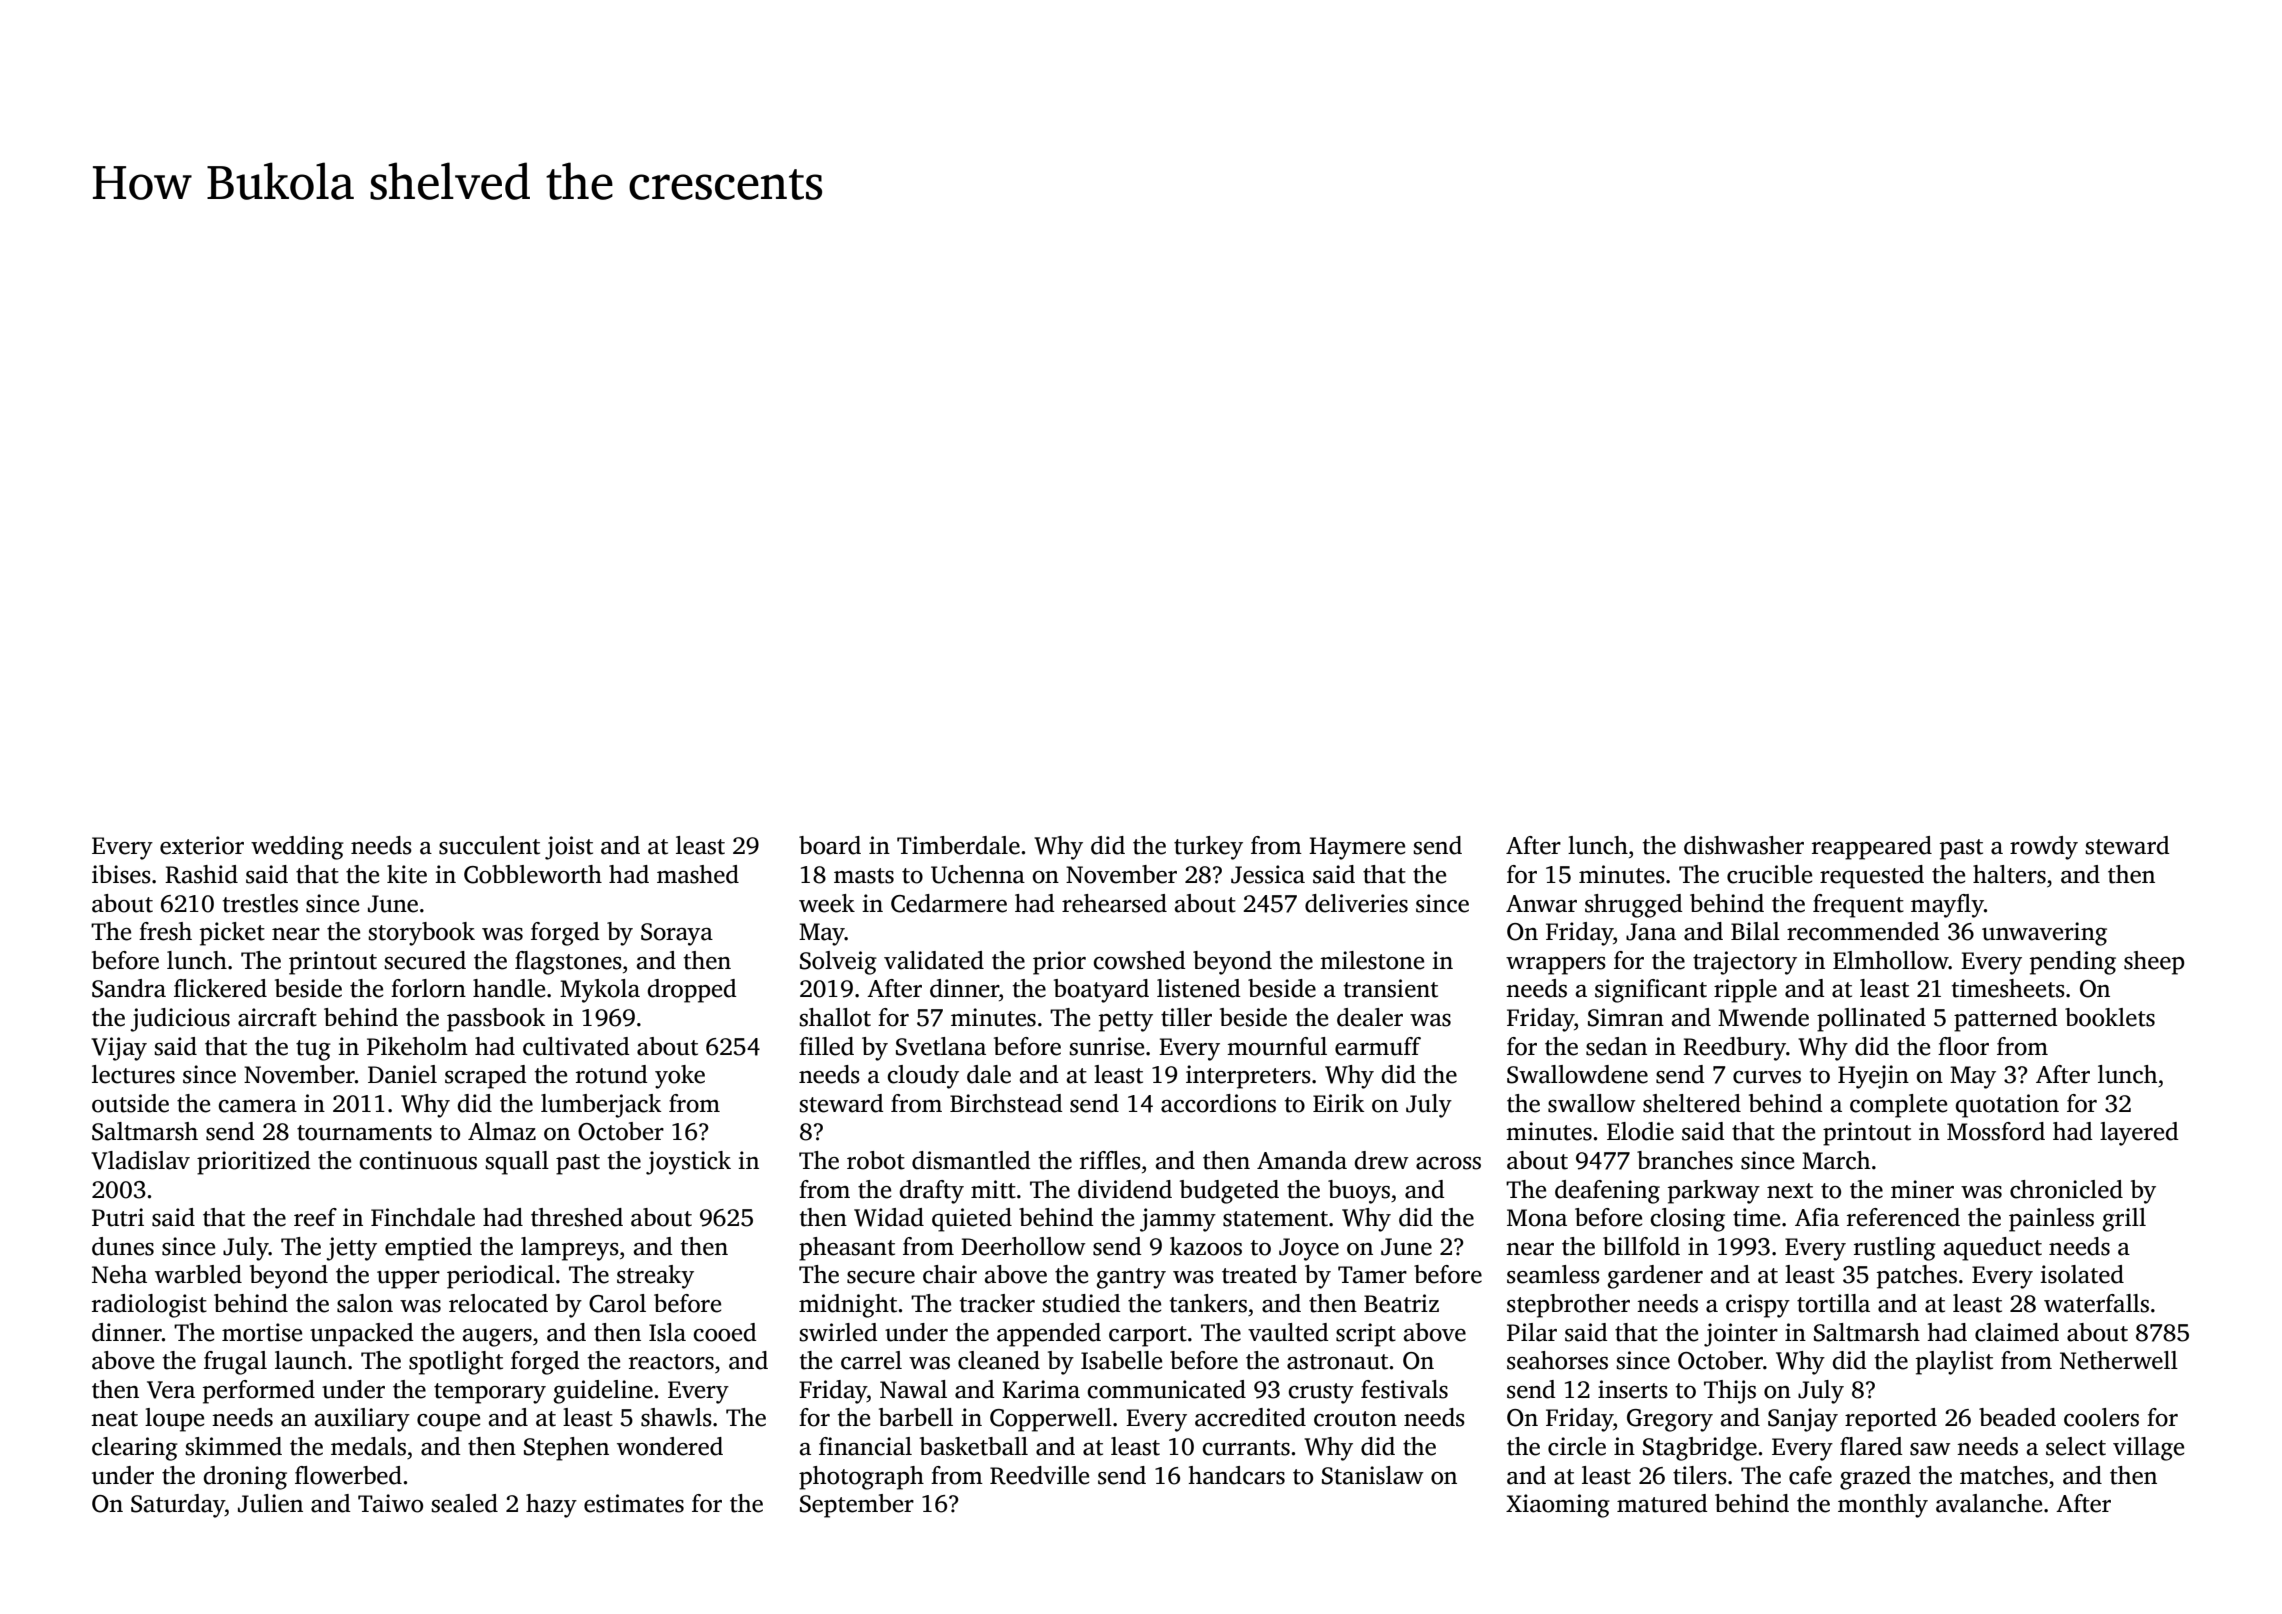 This screenshot has width=2282, height=1614. I want to click on March, so click(1836, 1160).
